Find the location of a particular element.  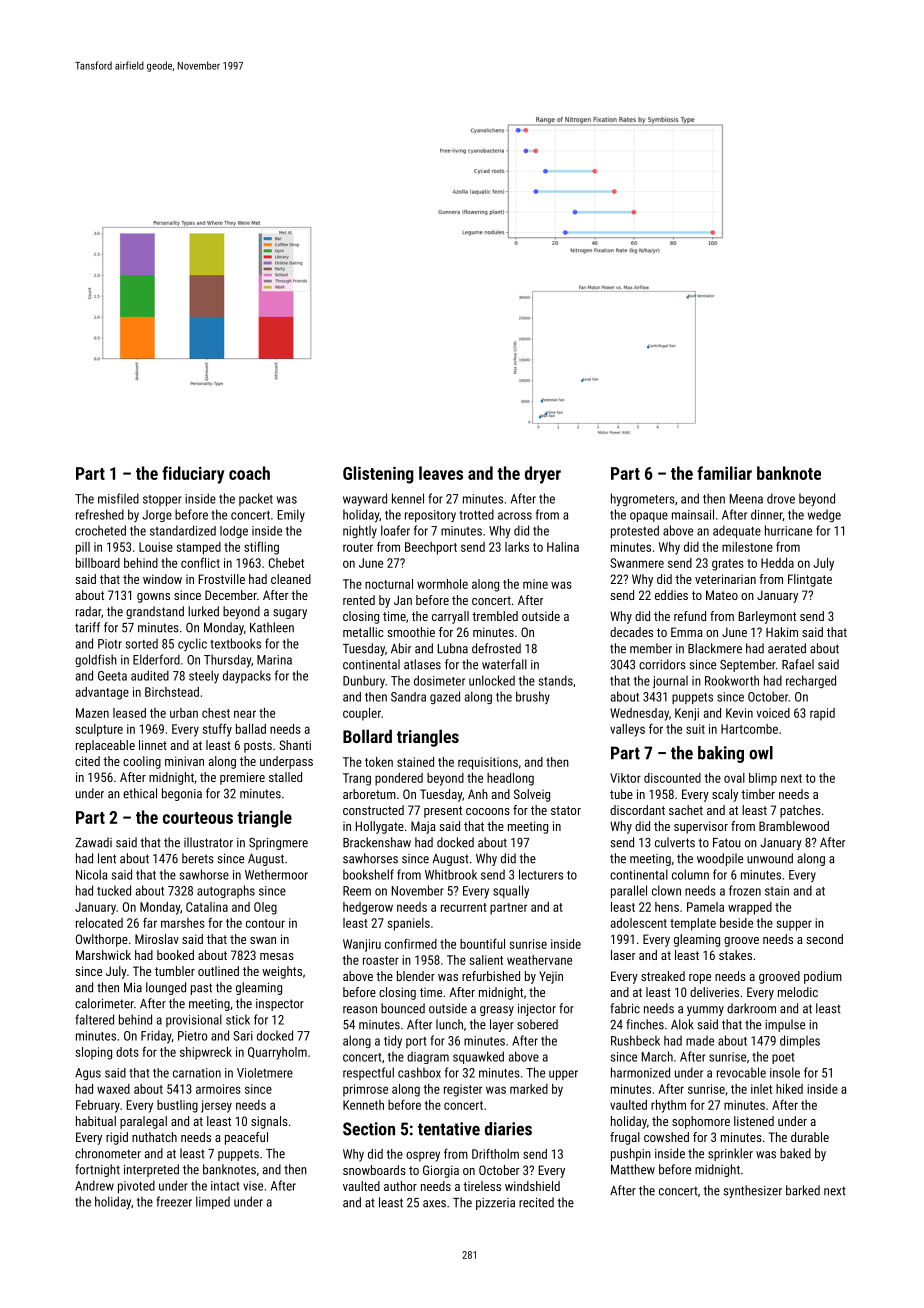

chronometer is located at coordinates (108, 1153).
